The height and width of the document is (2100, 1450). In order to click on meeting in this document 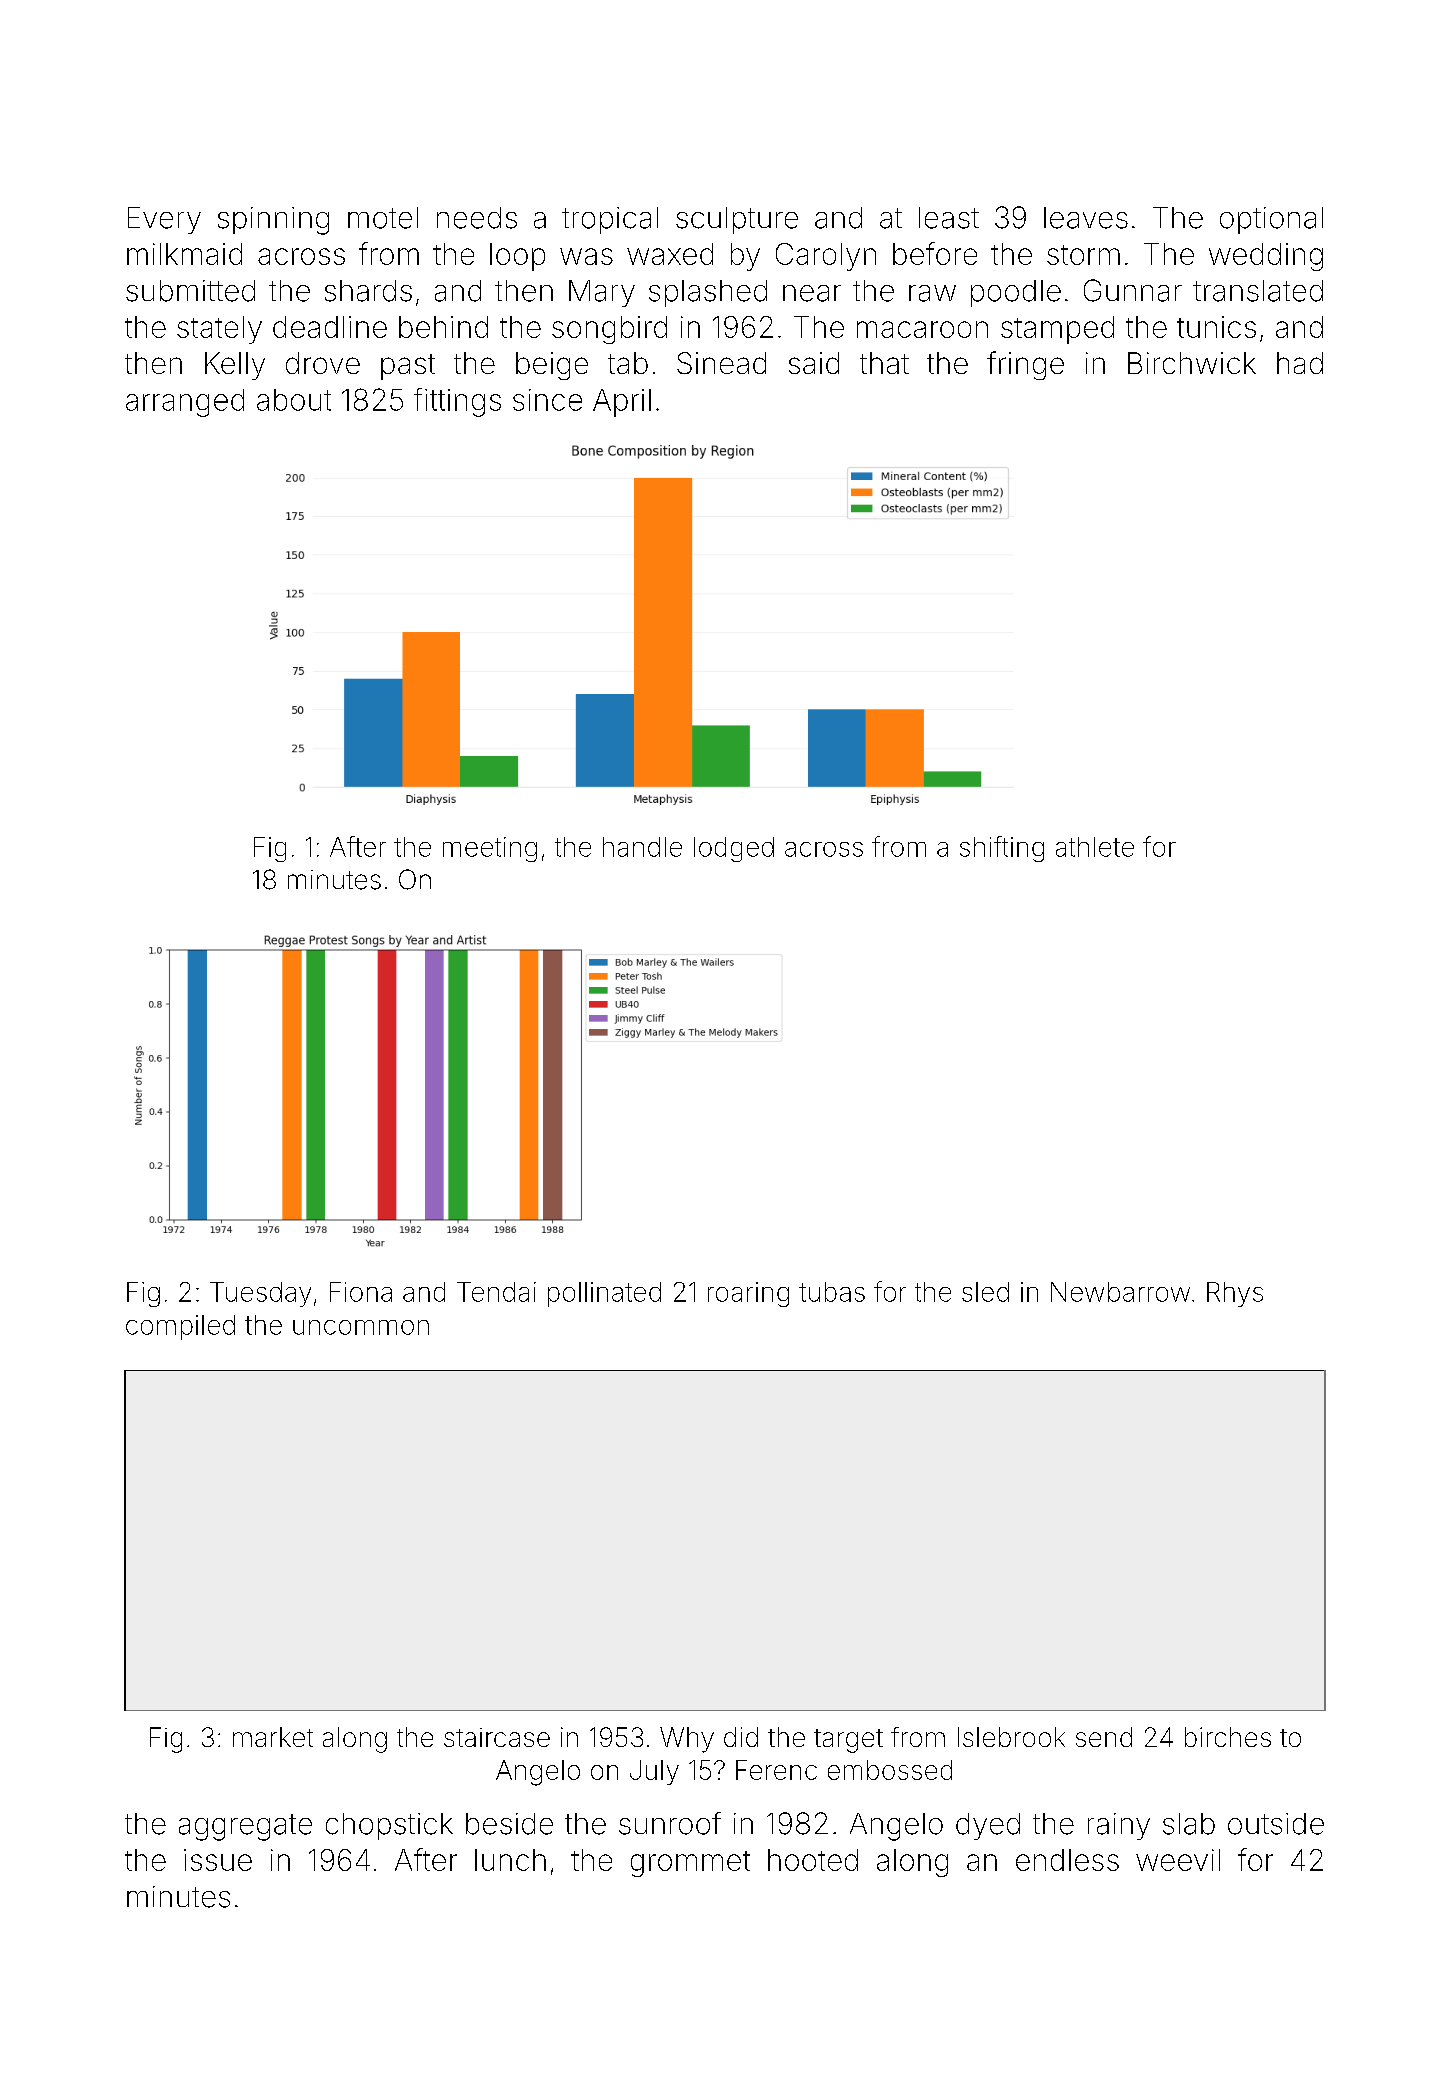, I will do `click(490, 849)`.
